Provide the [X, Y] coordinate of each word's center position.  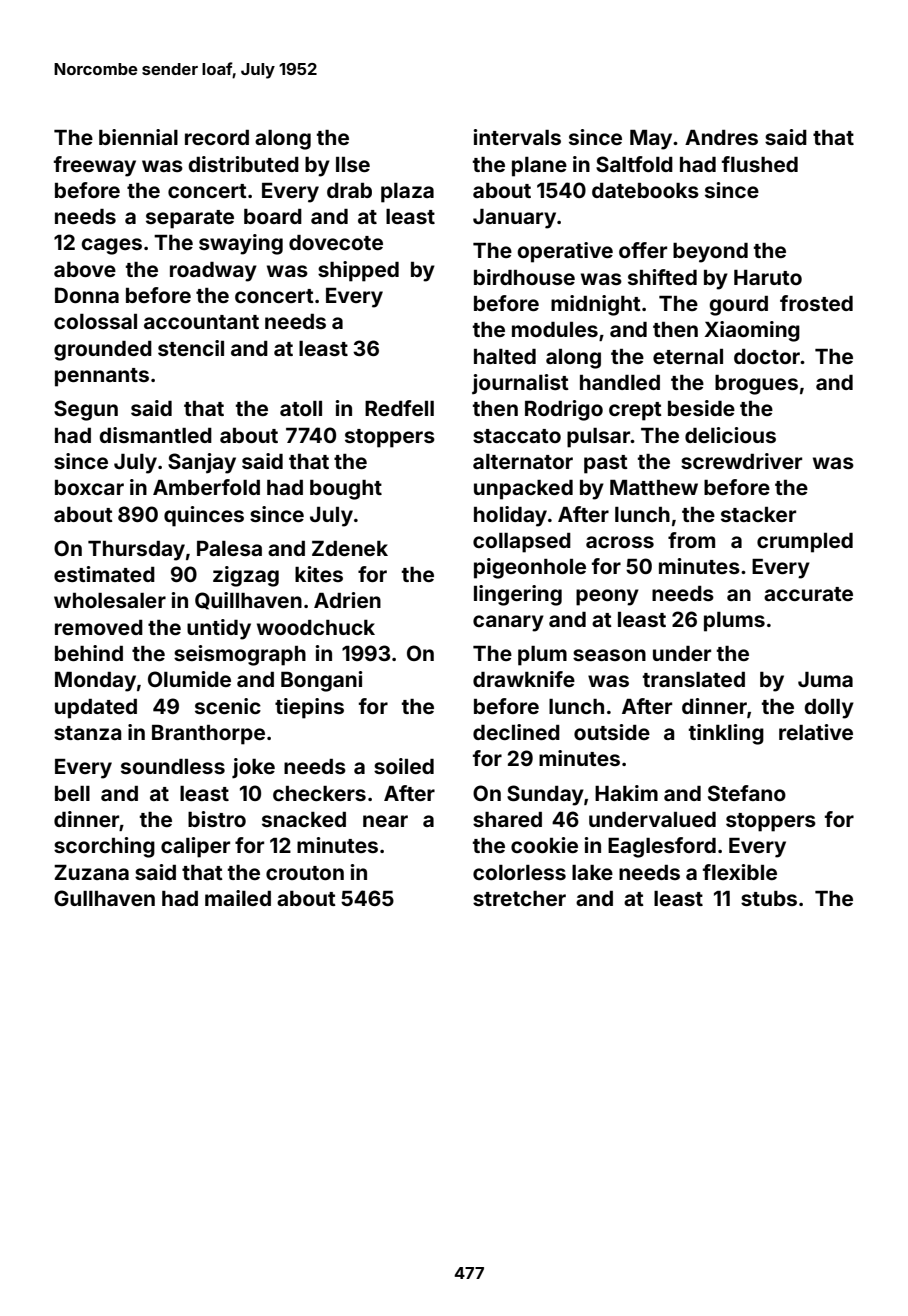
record [217, 137]
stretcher [519, 898]
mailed [238, 898]
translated [694, 679]
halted [505, 356]
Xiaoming [752, 331]
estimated [104, 574]
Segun [86, 410]
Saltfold [634, 164]
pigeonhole [530, 568]
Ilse [353, 164]
